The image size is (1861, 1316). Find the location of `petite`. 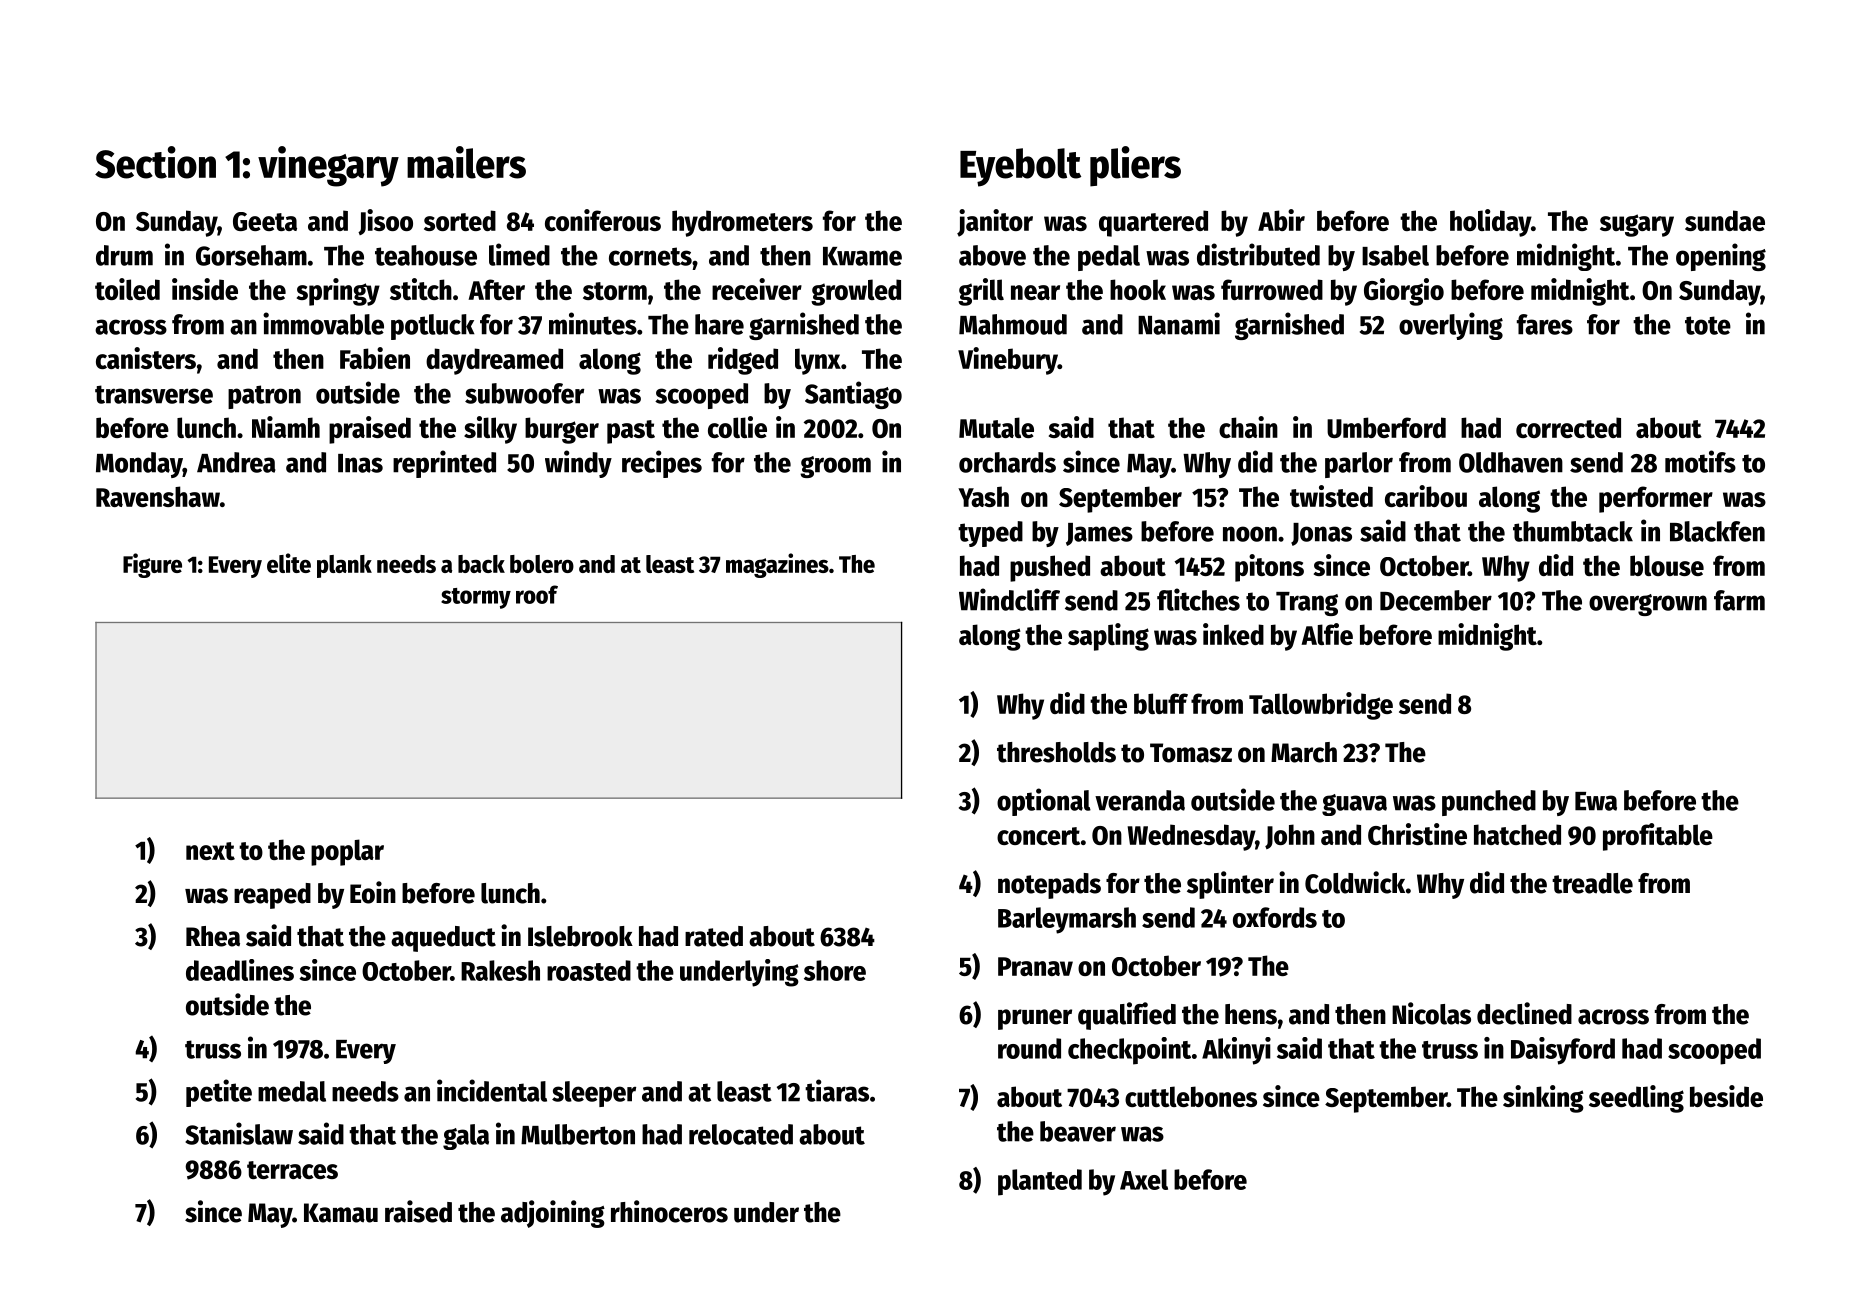

petite is located at coordinates (219, 1093).
